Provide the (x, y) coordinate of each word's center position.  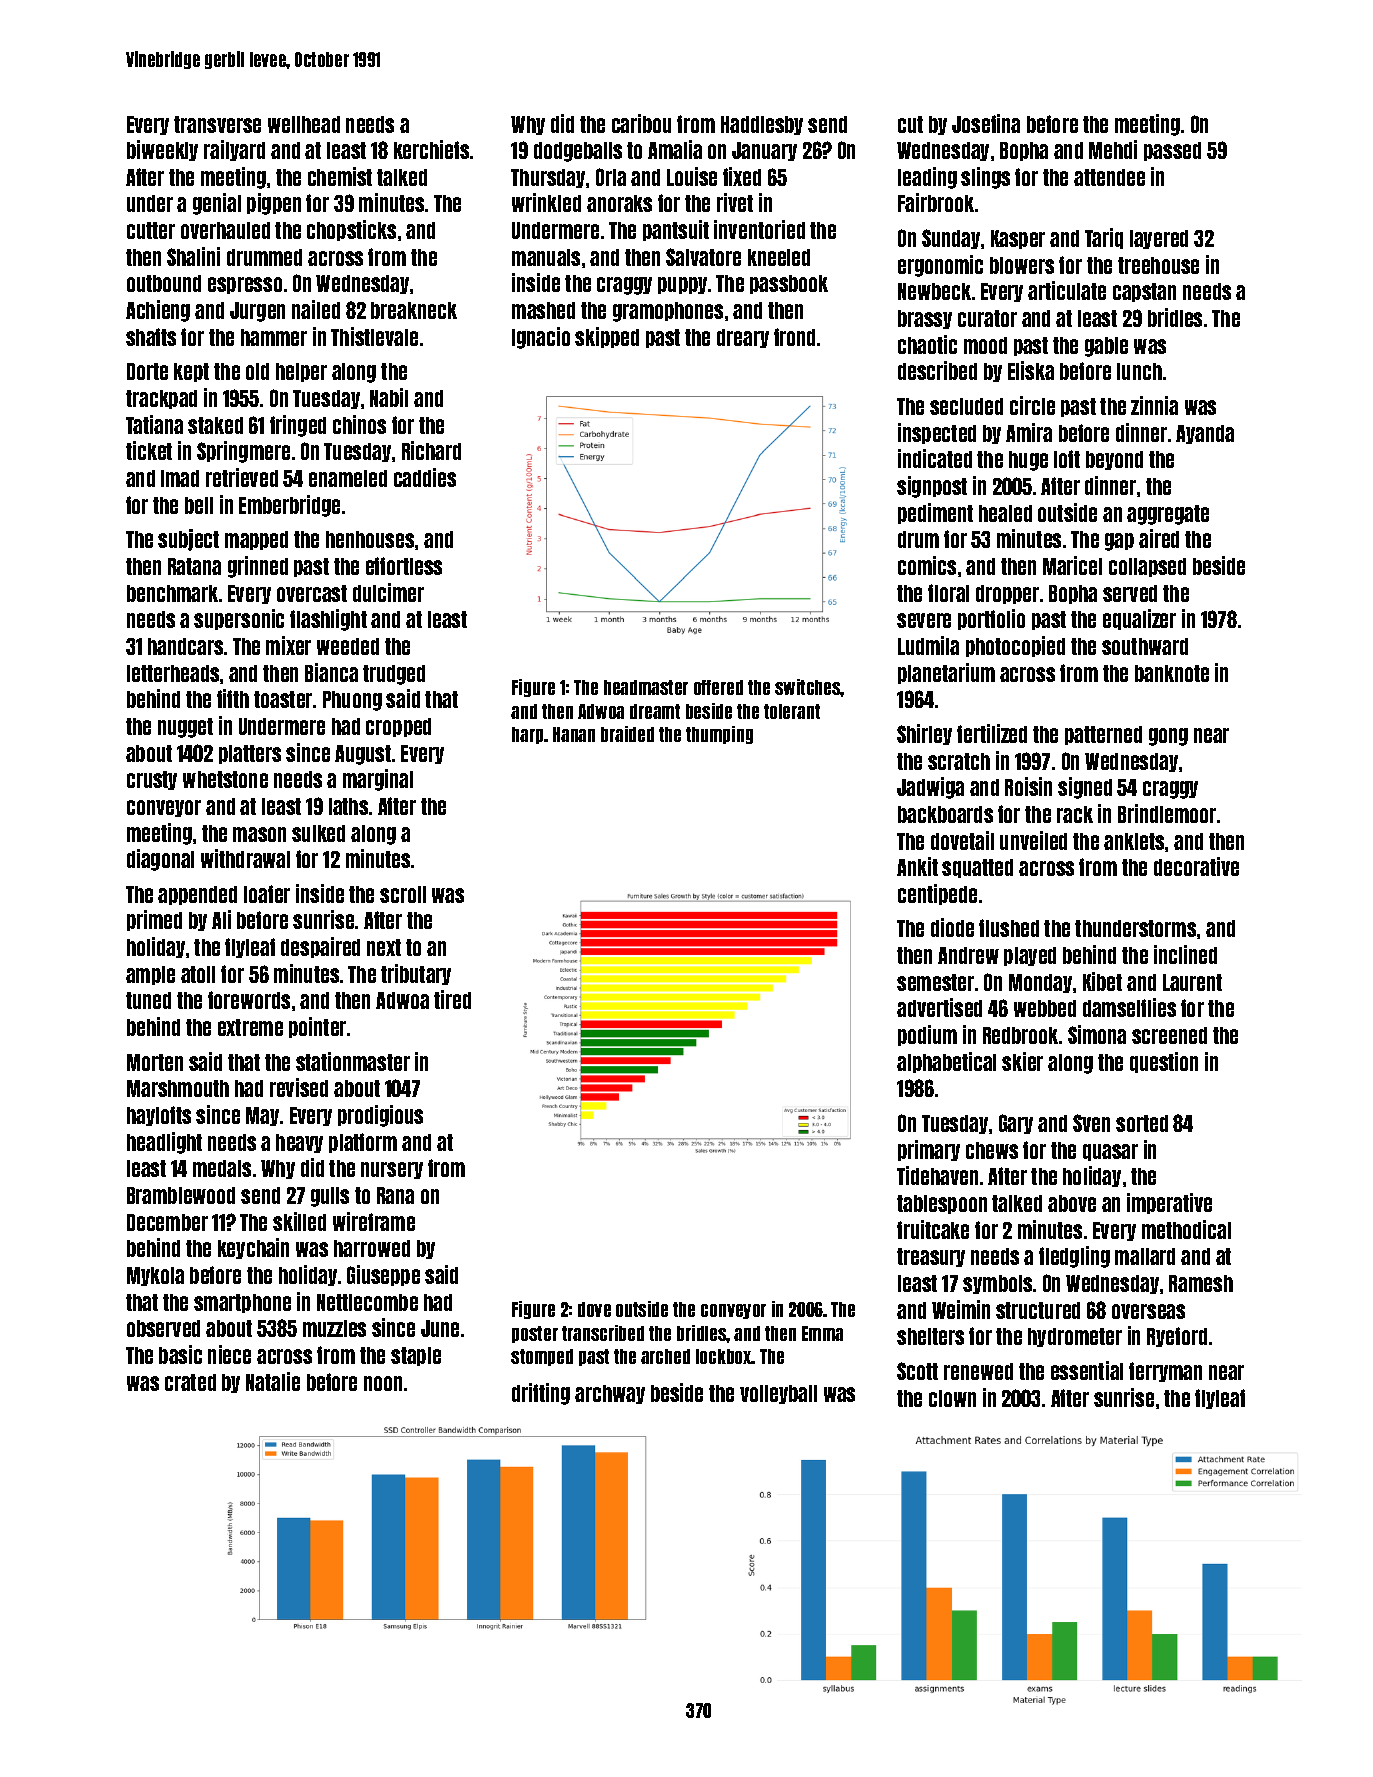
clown (952, 1398)
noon (383, 1383)
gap (1119, 542)
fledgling (1074, 1257)
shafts (151, 337)
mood (985, 345)
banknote (1172, 673)
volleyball (778, 1394)
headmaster (646, 687)
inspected (937, 433)
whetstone (225, 779)
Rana (395, 1195)
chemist (340, 176)
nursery (392, 1170)
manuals (546, 257)
